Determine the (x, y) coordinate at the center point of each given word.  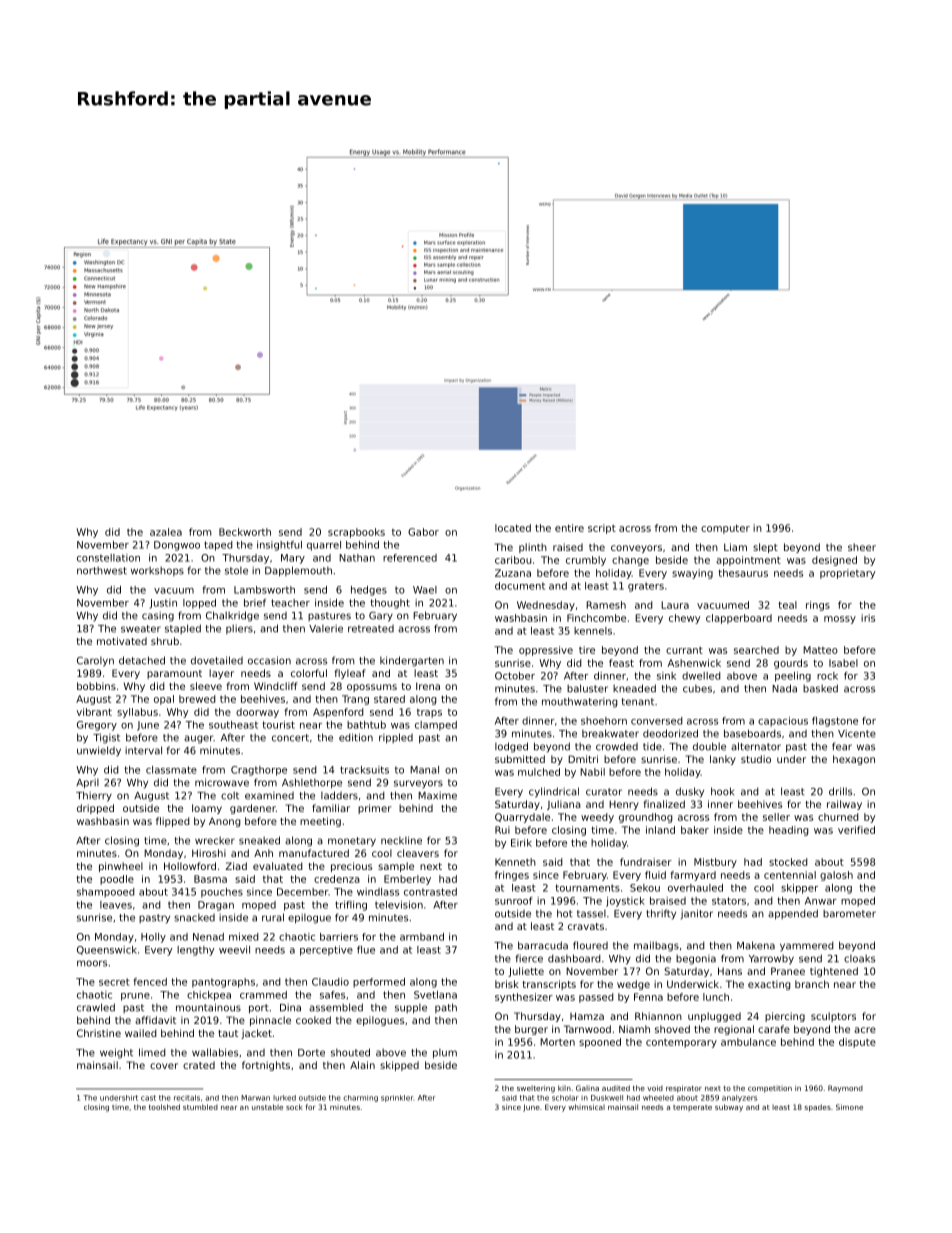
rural (273, 917)
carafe (774, 1029)
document (520, 586)
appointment (748, 561)
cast (148, 1098)
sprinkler (397, 1098)
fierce (529, 958)
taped (218, 546)
